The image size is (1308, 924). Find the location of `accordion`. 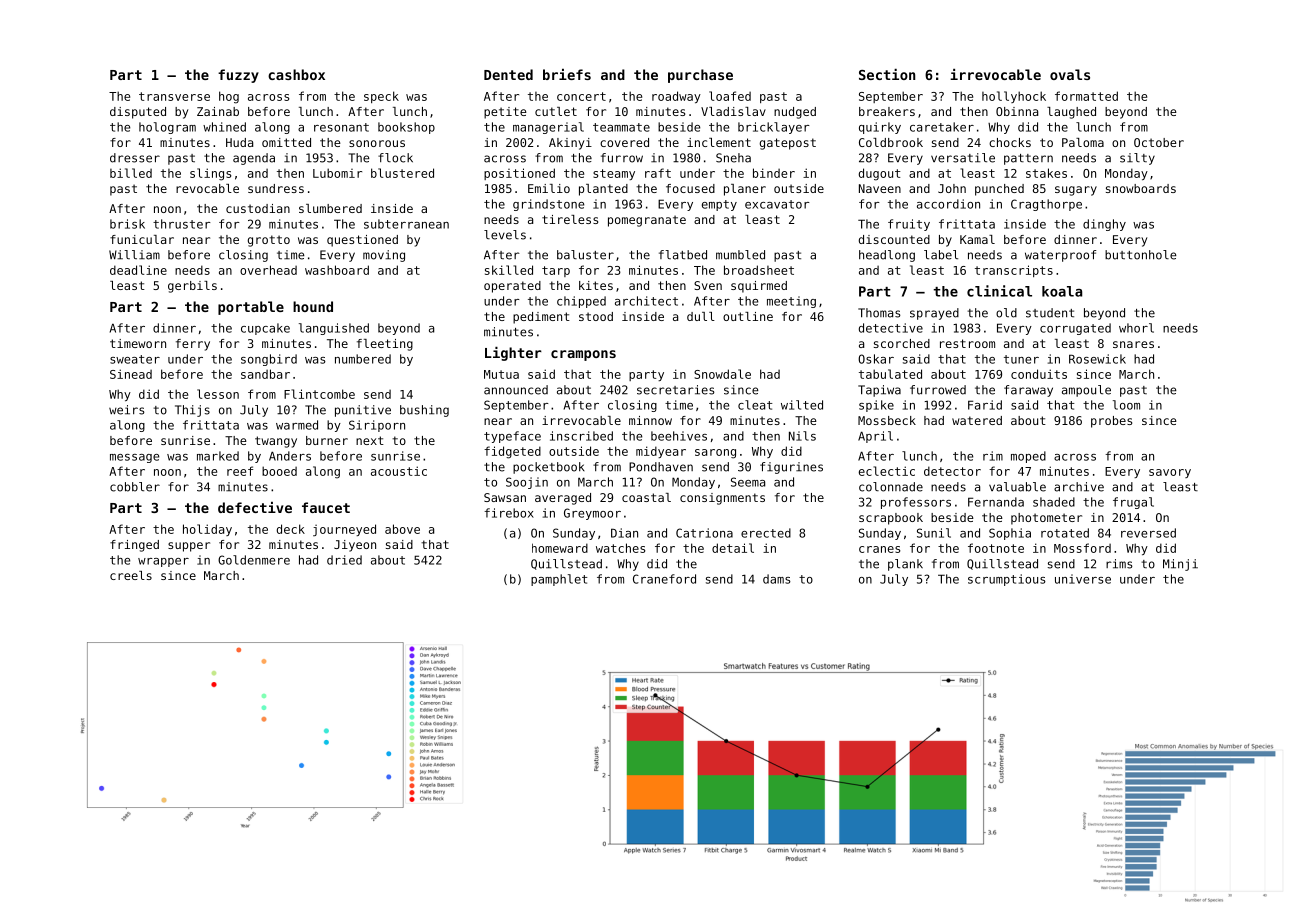

accordion is located at coordinates (948, 204).
